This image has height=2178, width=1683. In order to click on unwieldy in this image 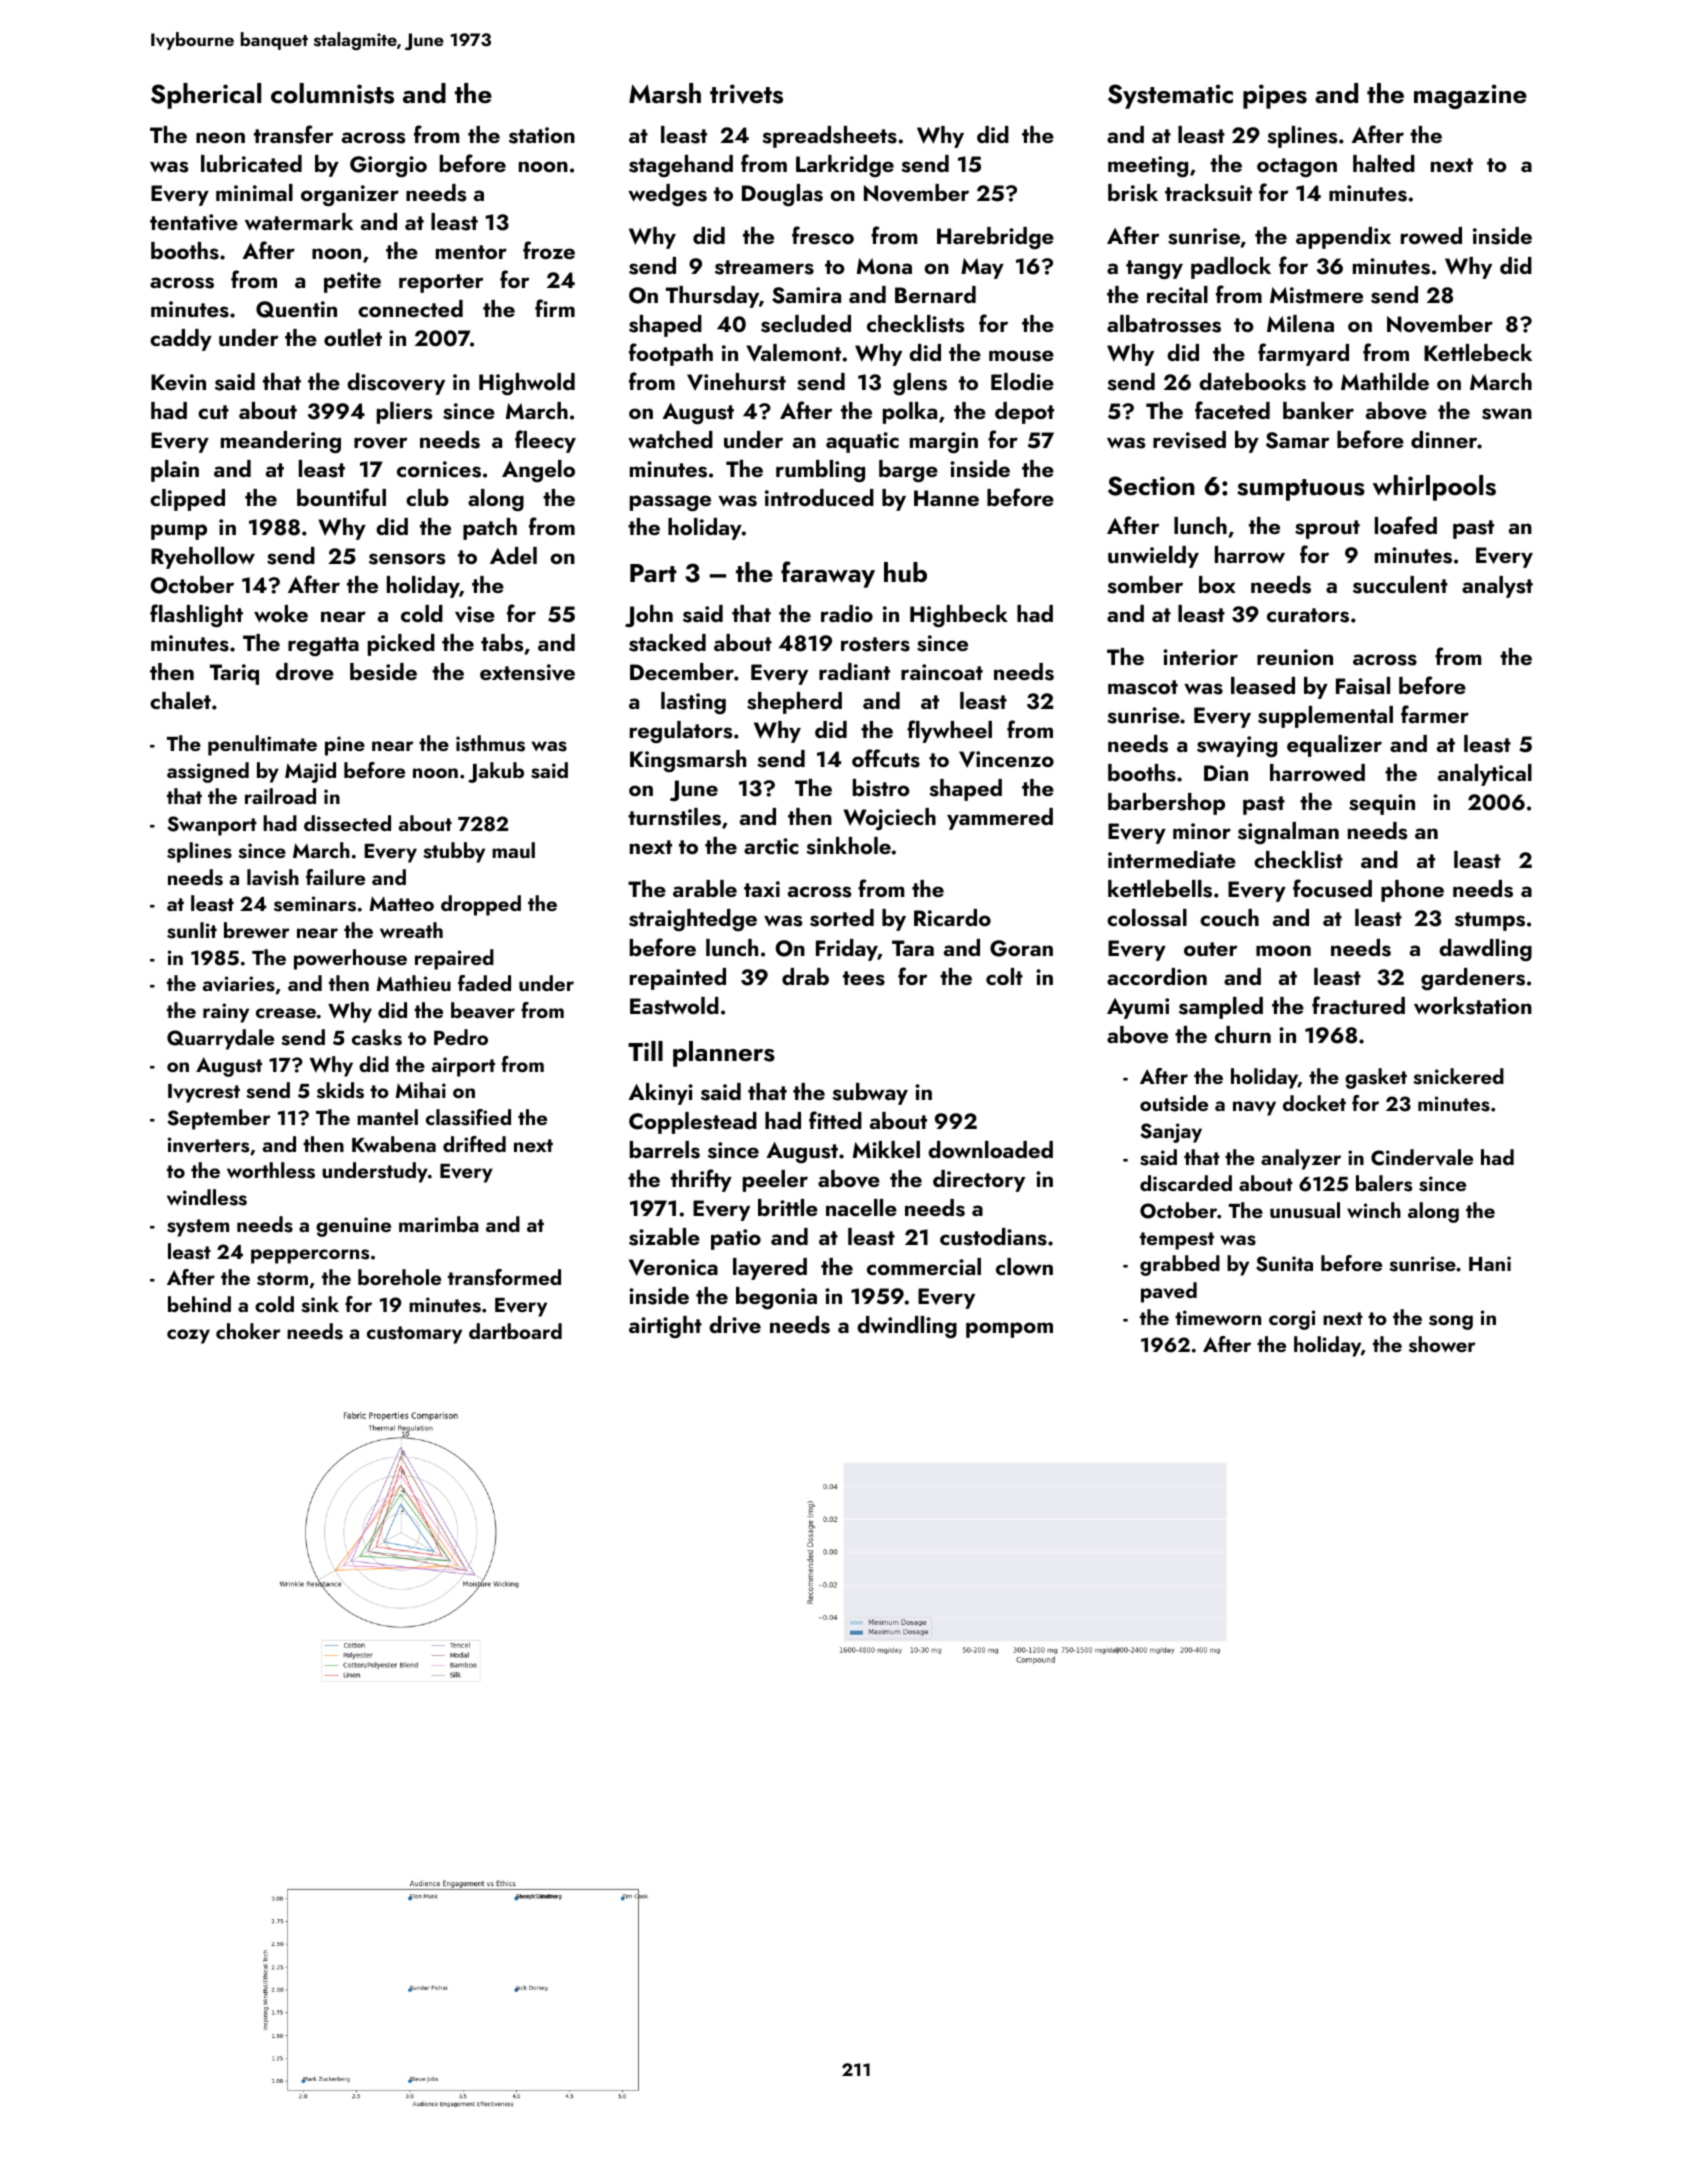, I will do `click(1153, 557)`.
